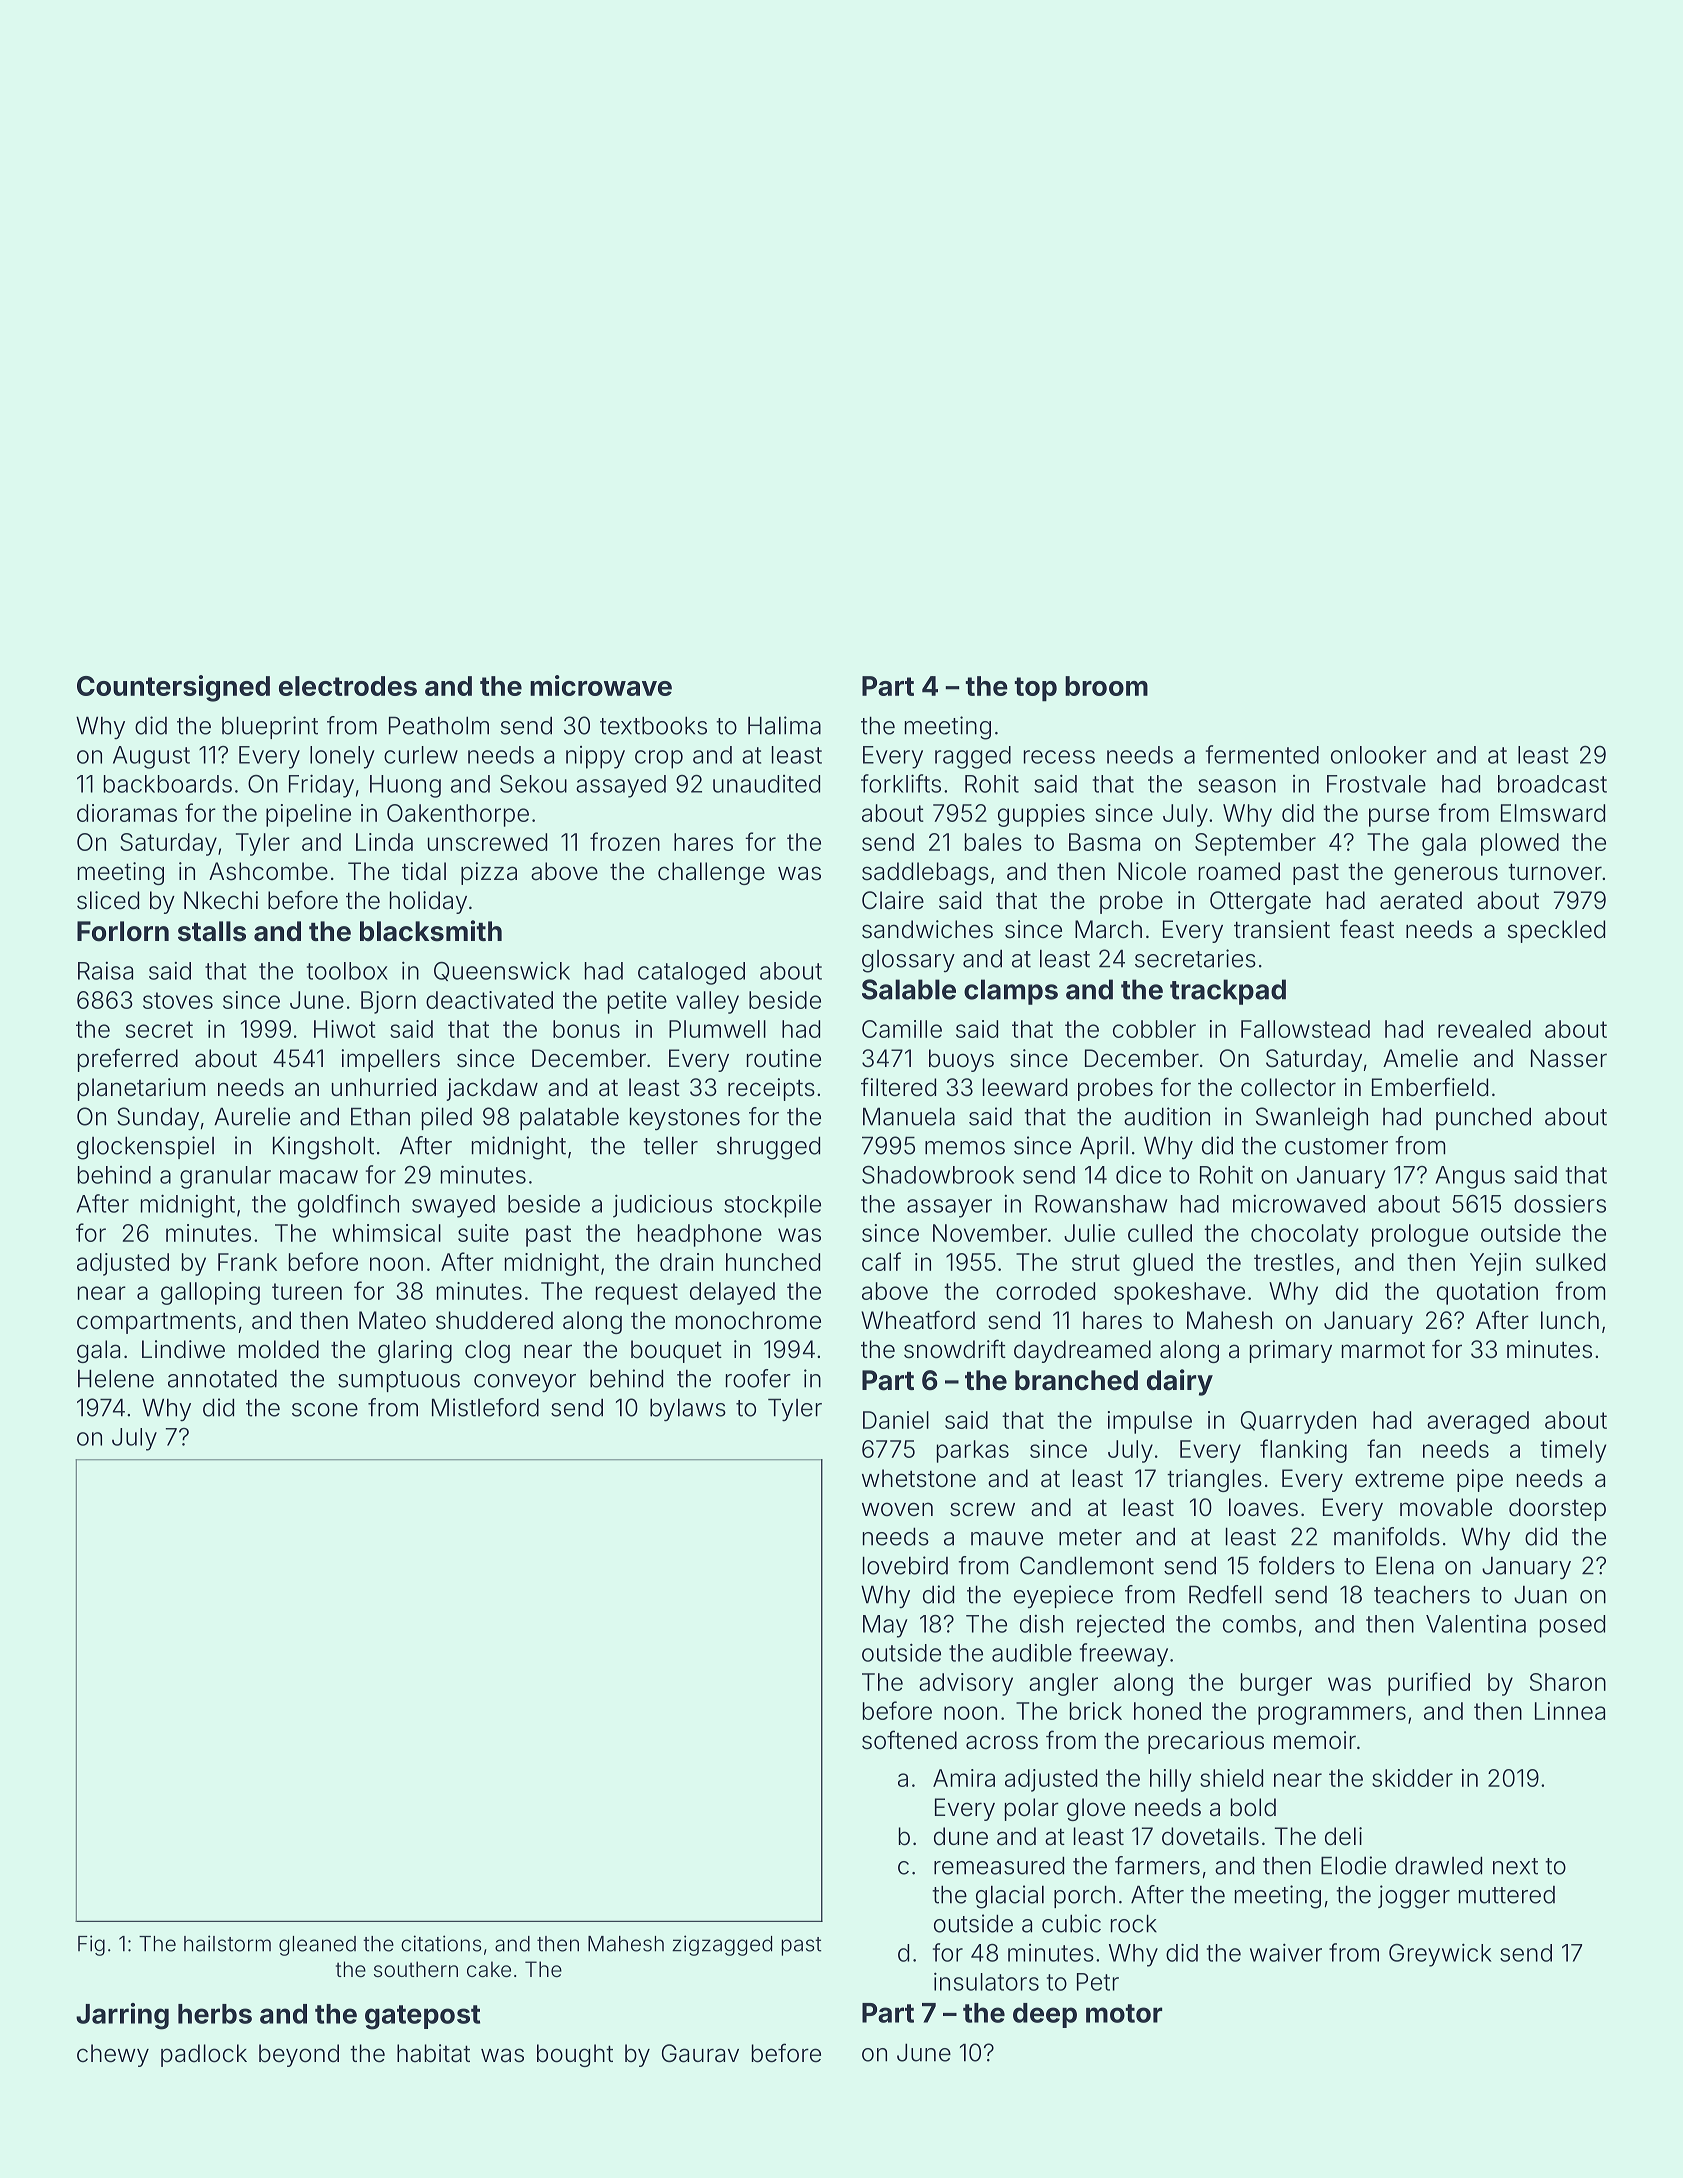 Image resolution: width=1683 pixels, height=2178 pixels. I want to click on nippy, so click(595, 757).
